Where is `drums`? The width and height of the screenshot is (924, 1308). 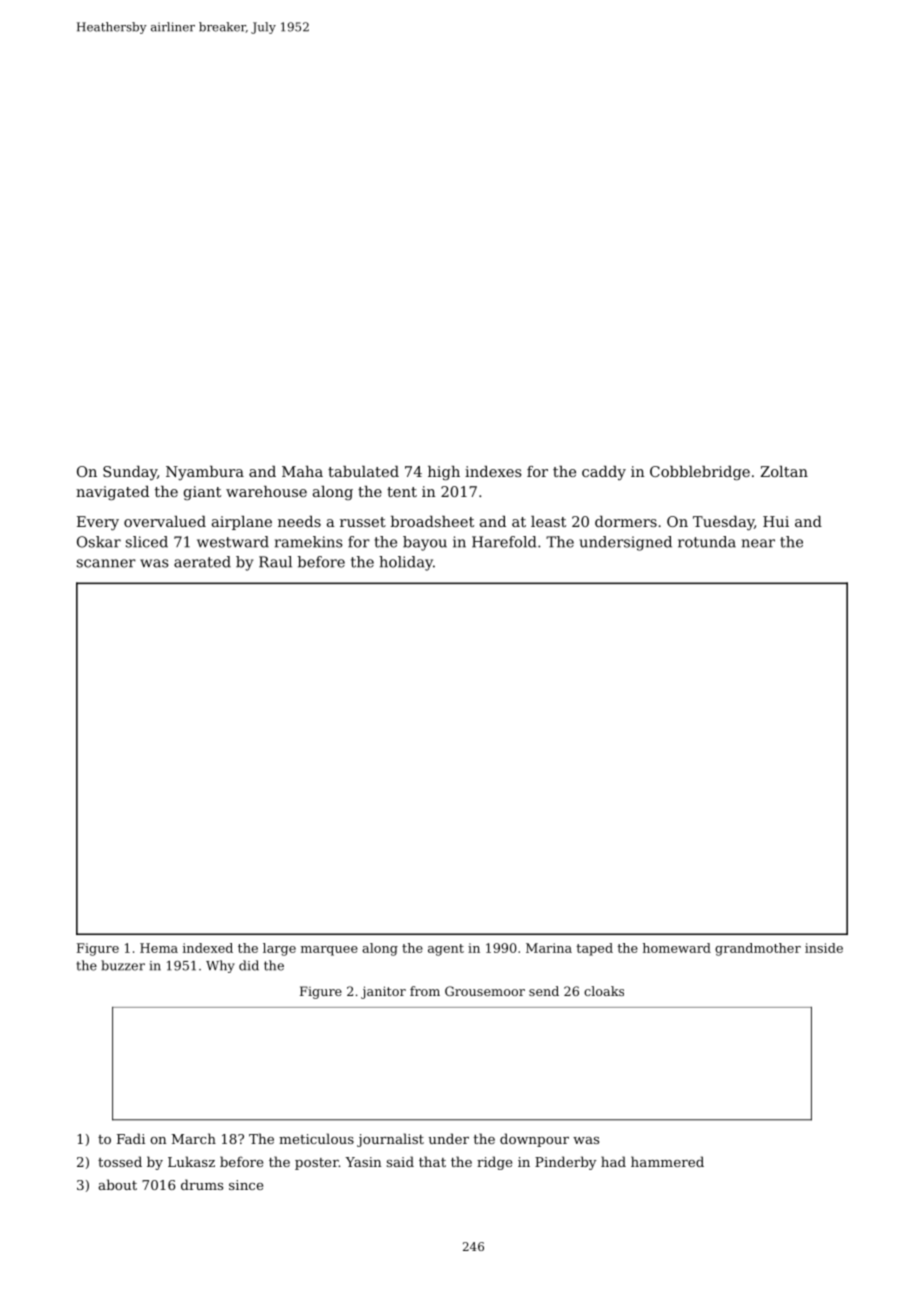 drums is located at coordinates (202, 1184).
